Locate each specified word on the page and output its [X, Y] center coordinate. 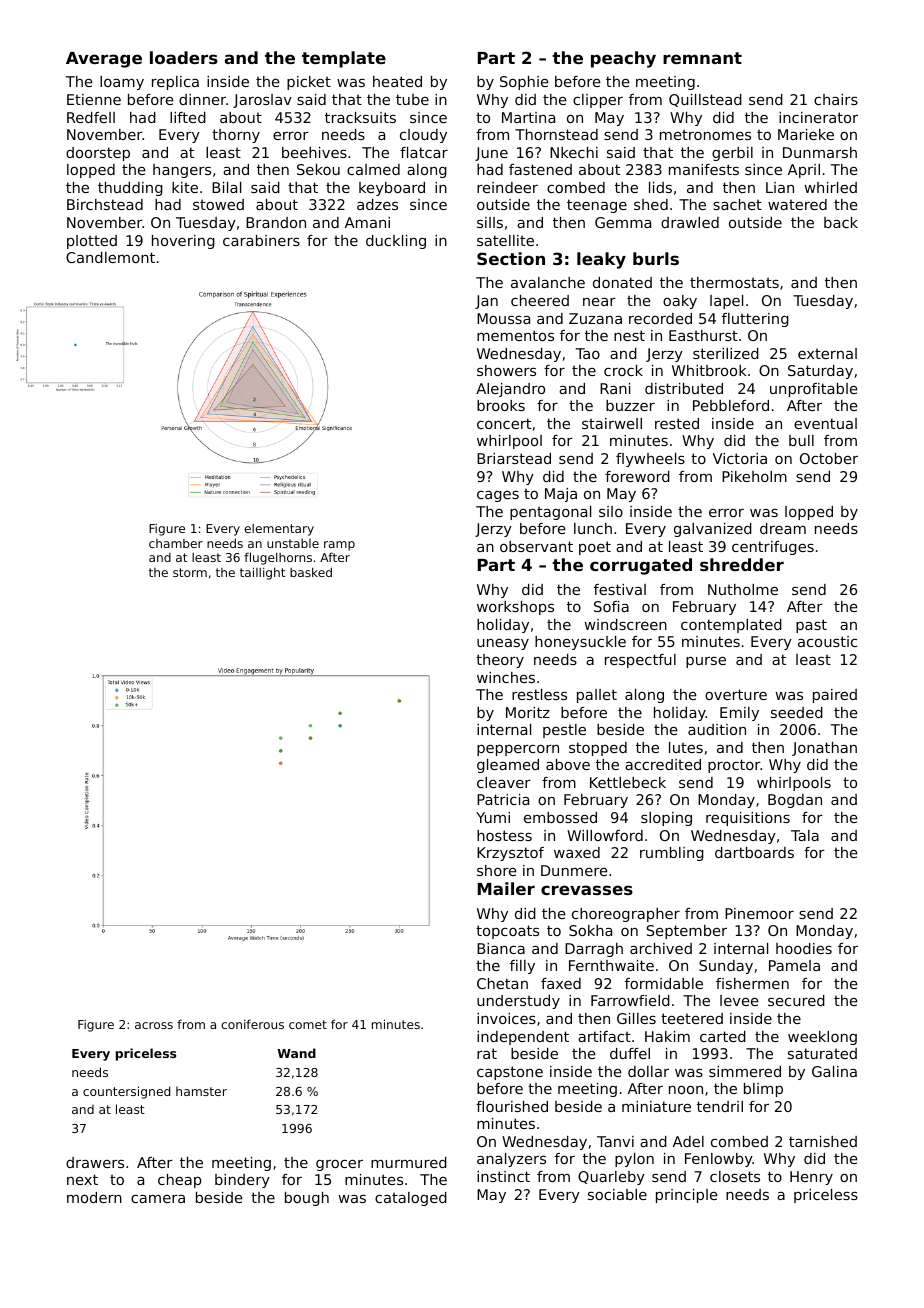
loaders [184, 57]
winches [506, 677]
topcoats [507, 932]
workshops [515, 608]
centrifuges [773, 548]
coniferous [252, 1024]
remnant [702, 58]
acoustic [827, 641]
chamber [176, 543]
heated [397, 81]
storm [190, 572]
